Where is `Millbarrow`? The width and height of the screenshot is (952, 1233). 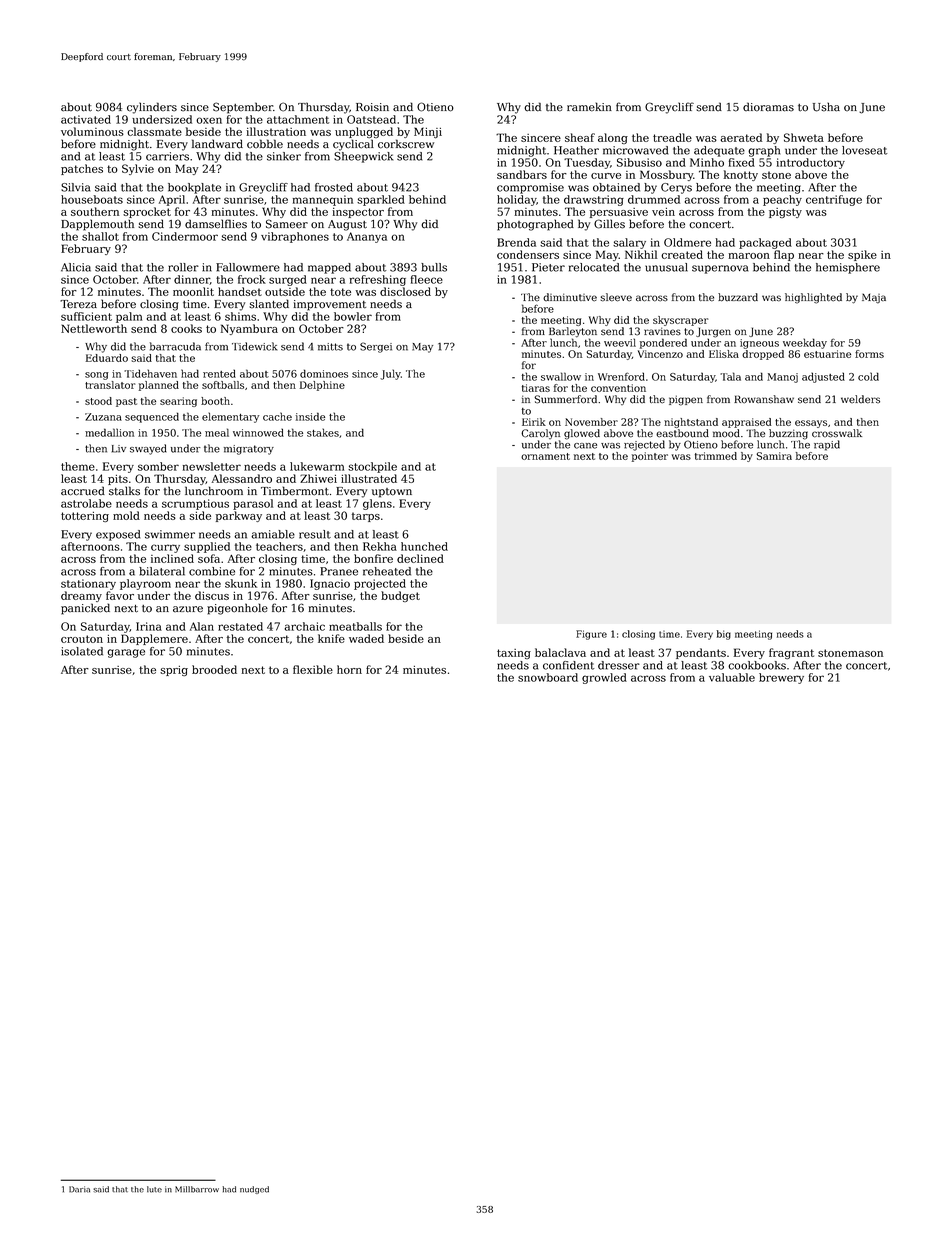
Millbarrow is located at coordinates (197, 1189).
